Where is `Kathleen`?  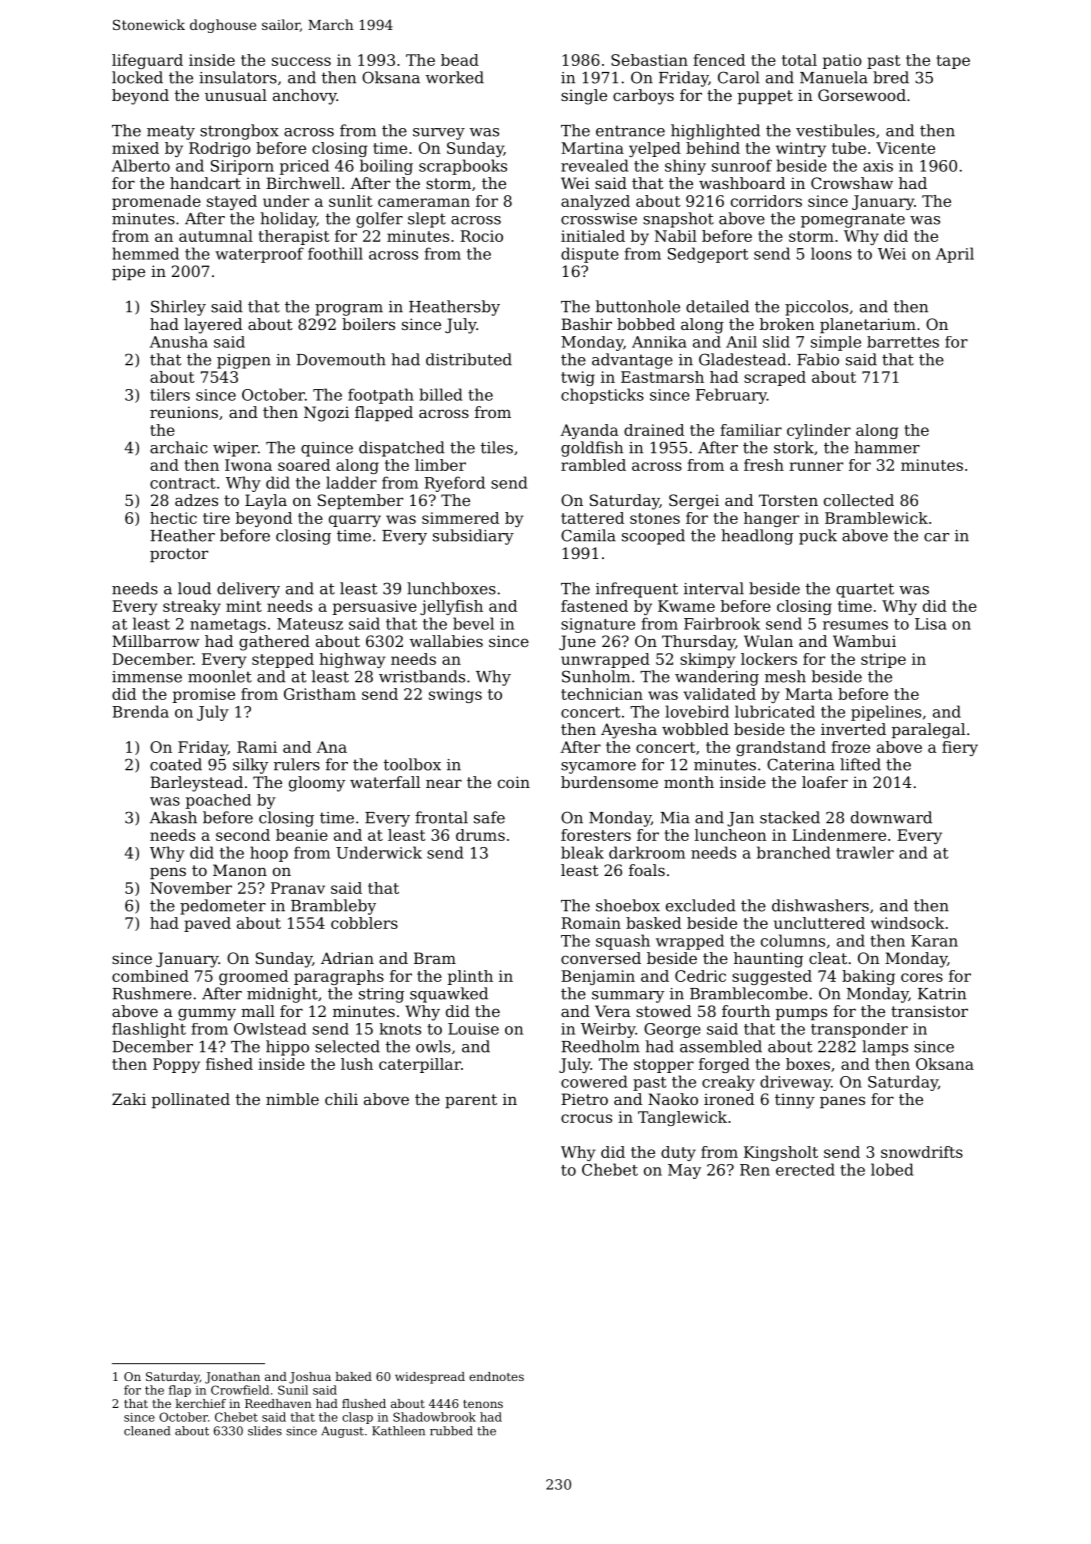
Kathleen is located at coordinates (398, 1431).
